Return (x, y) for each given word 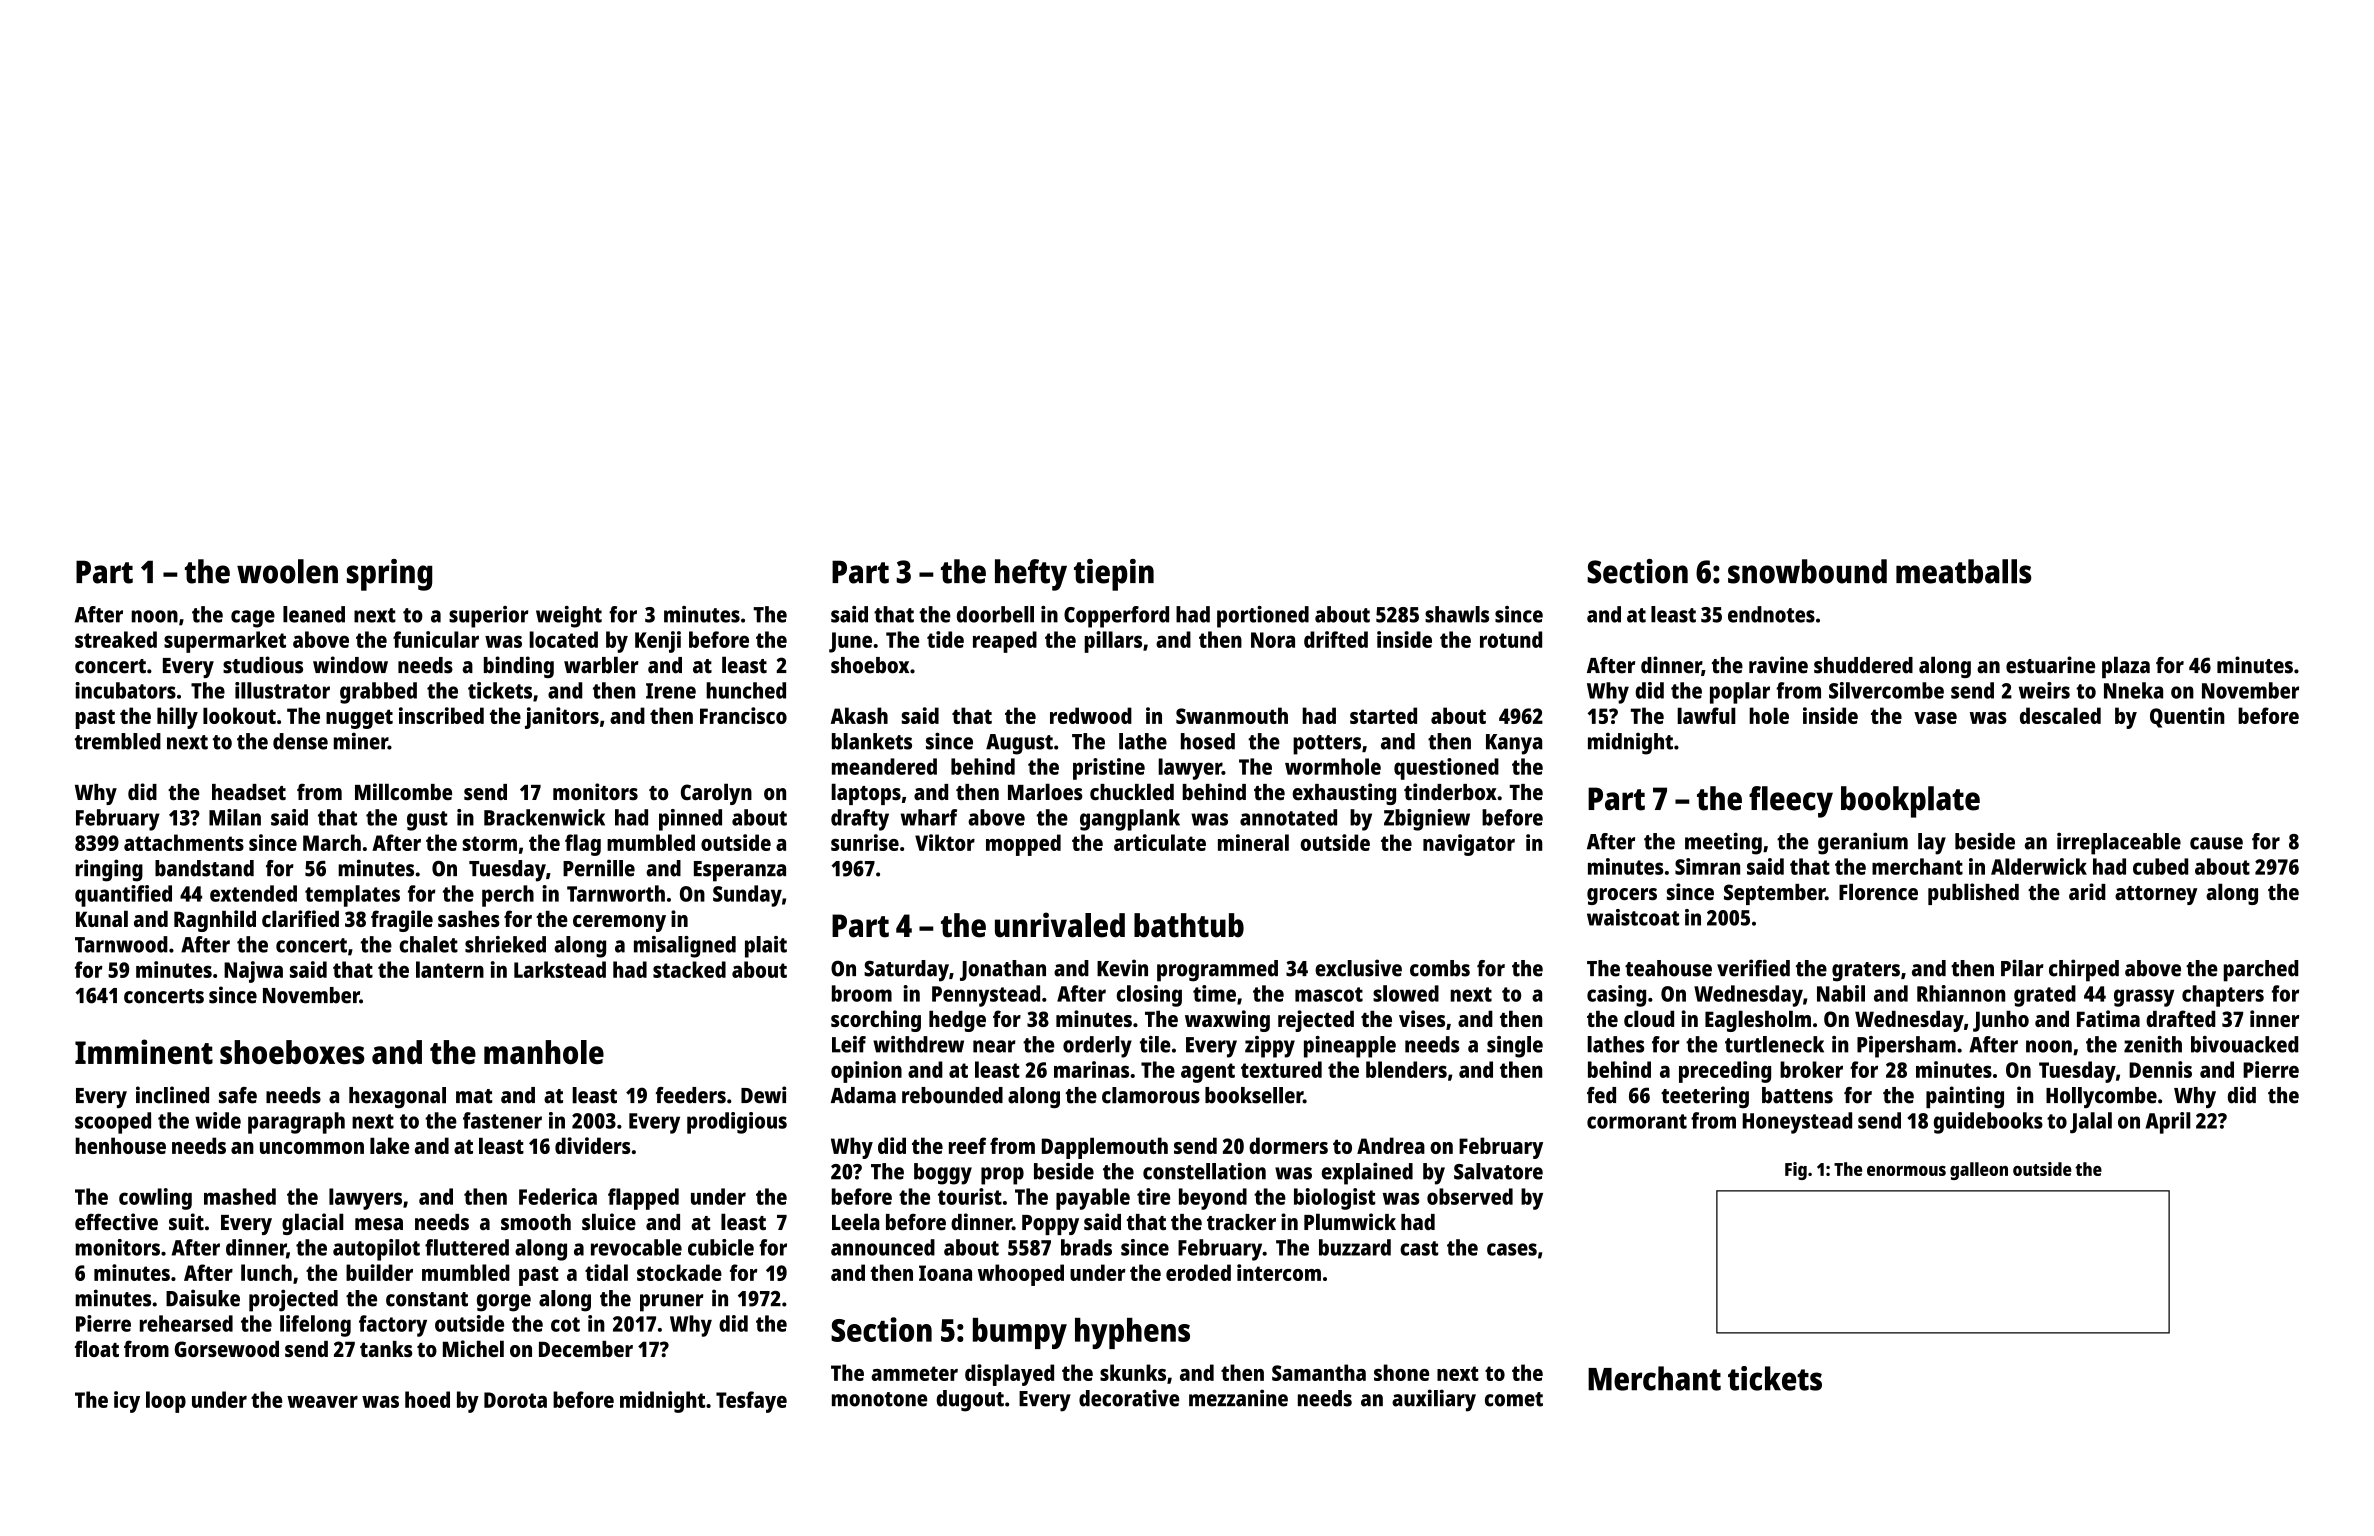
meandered (884, 766)
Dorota (515, 1400)
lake (389, 1145)
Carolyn (716, 794)
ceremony (619, 923)
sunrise (865, 842)
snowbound (1807, 571)
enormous (1906, 1171)
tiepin (1114, 575)
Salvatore (1498, 1171)
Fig (1796, 1171)
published (1973, 894)
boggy (943, 1174)
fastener (502, 1120)
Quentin (2187, 717)
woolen (287, 571)
